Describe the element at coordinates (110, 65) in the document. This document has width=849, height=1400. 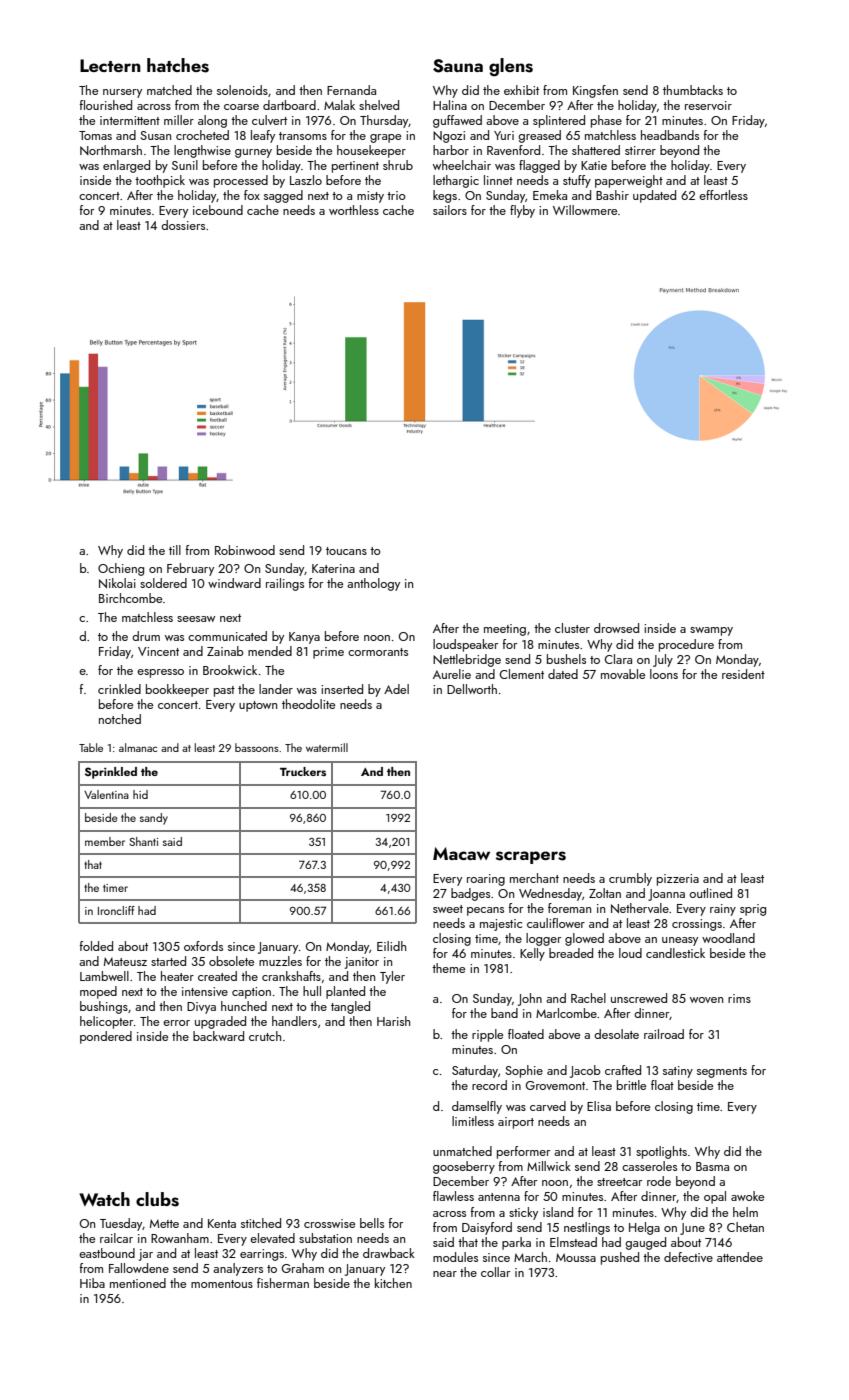
I see `Lectern` at that location.
